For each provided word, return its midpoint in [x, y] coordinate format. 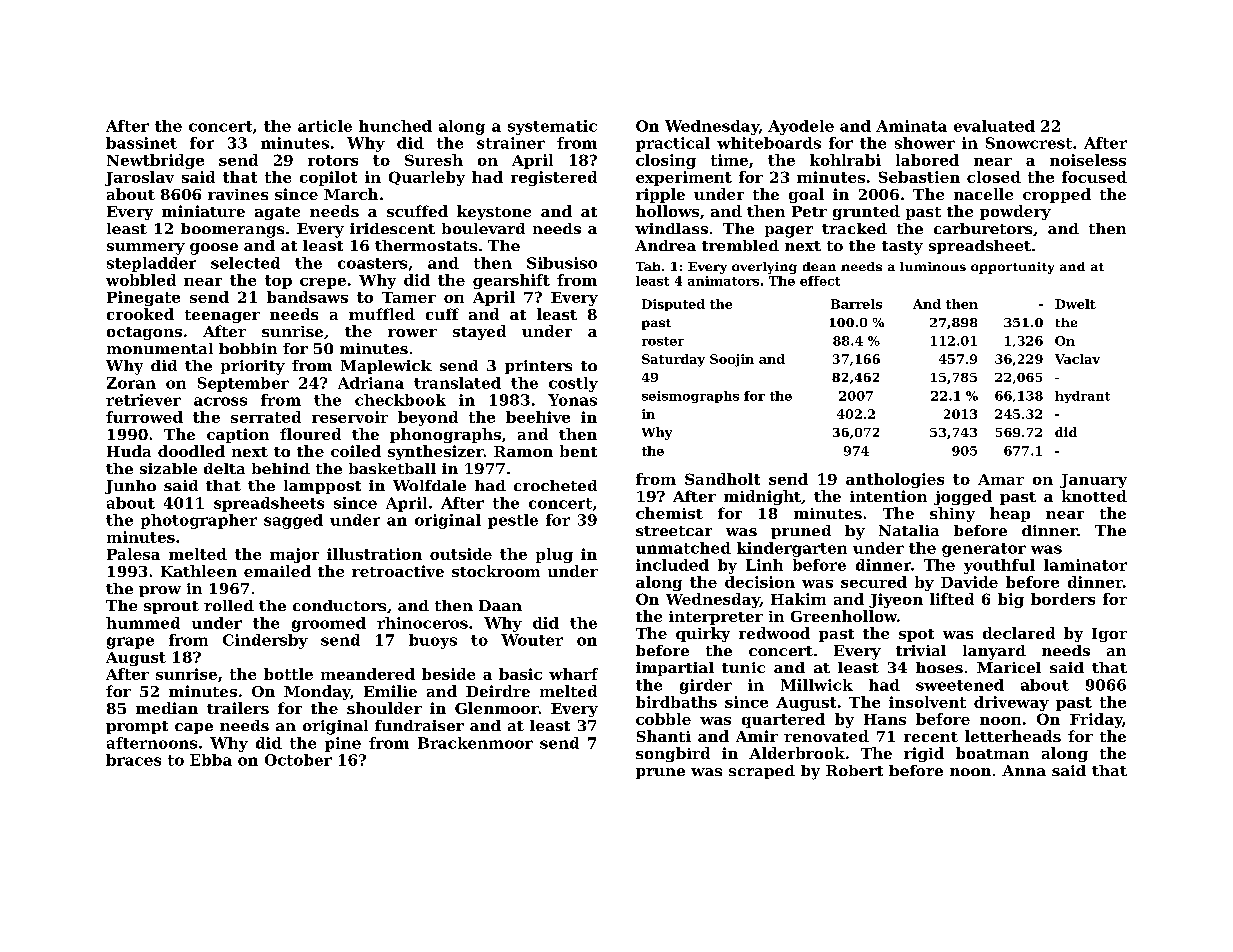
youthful [999, 566]
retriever [143, 400]
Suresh [434, 160]
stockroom [496, 571]
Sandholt [722, 479]
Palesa [133, 554]
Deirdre [498, 691]
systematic [552, 127]
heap [1010, 514]
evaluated [994, 126]
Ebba [211, 760]
